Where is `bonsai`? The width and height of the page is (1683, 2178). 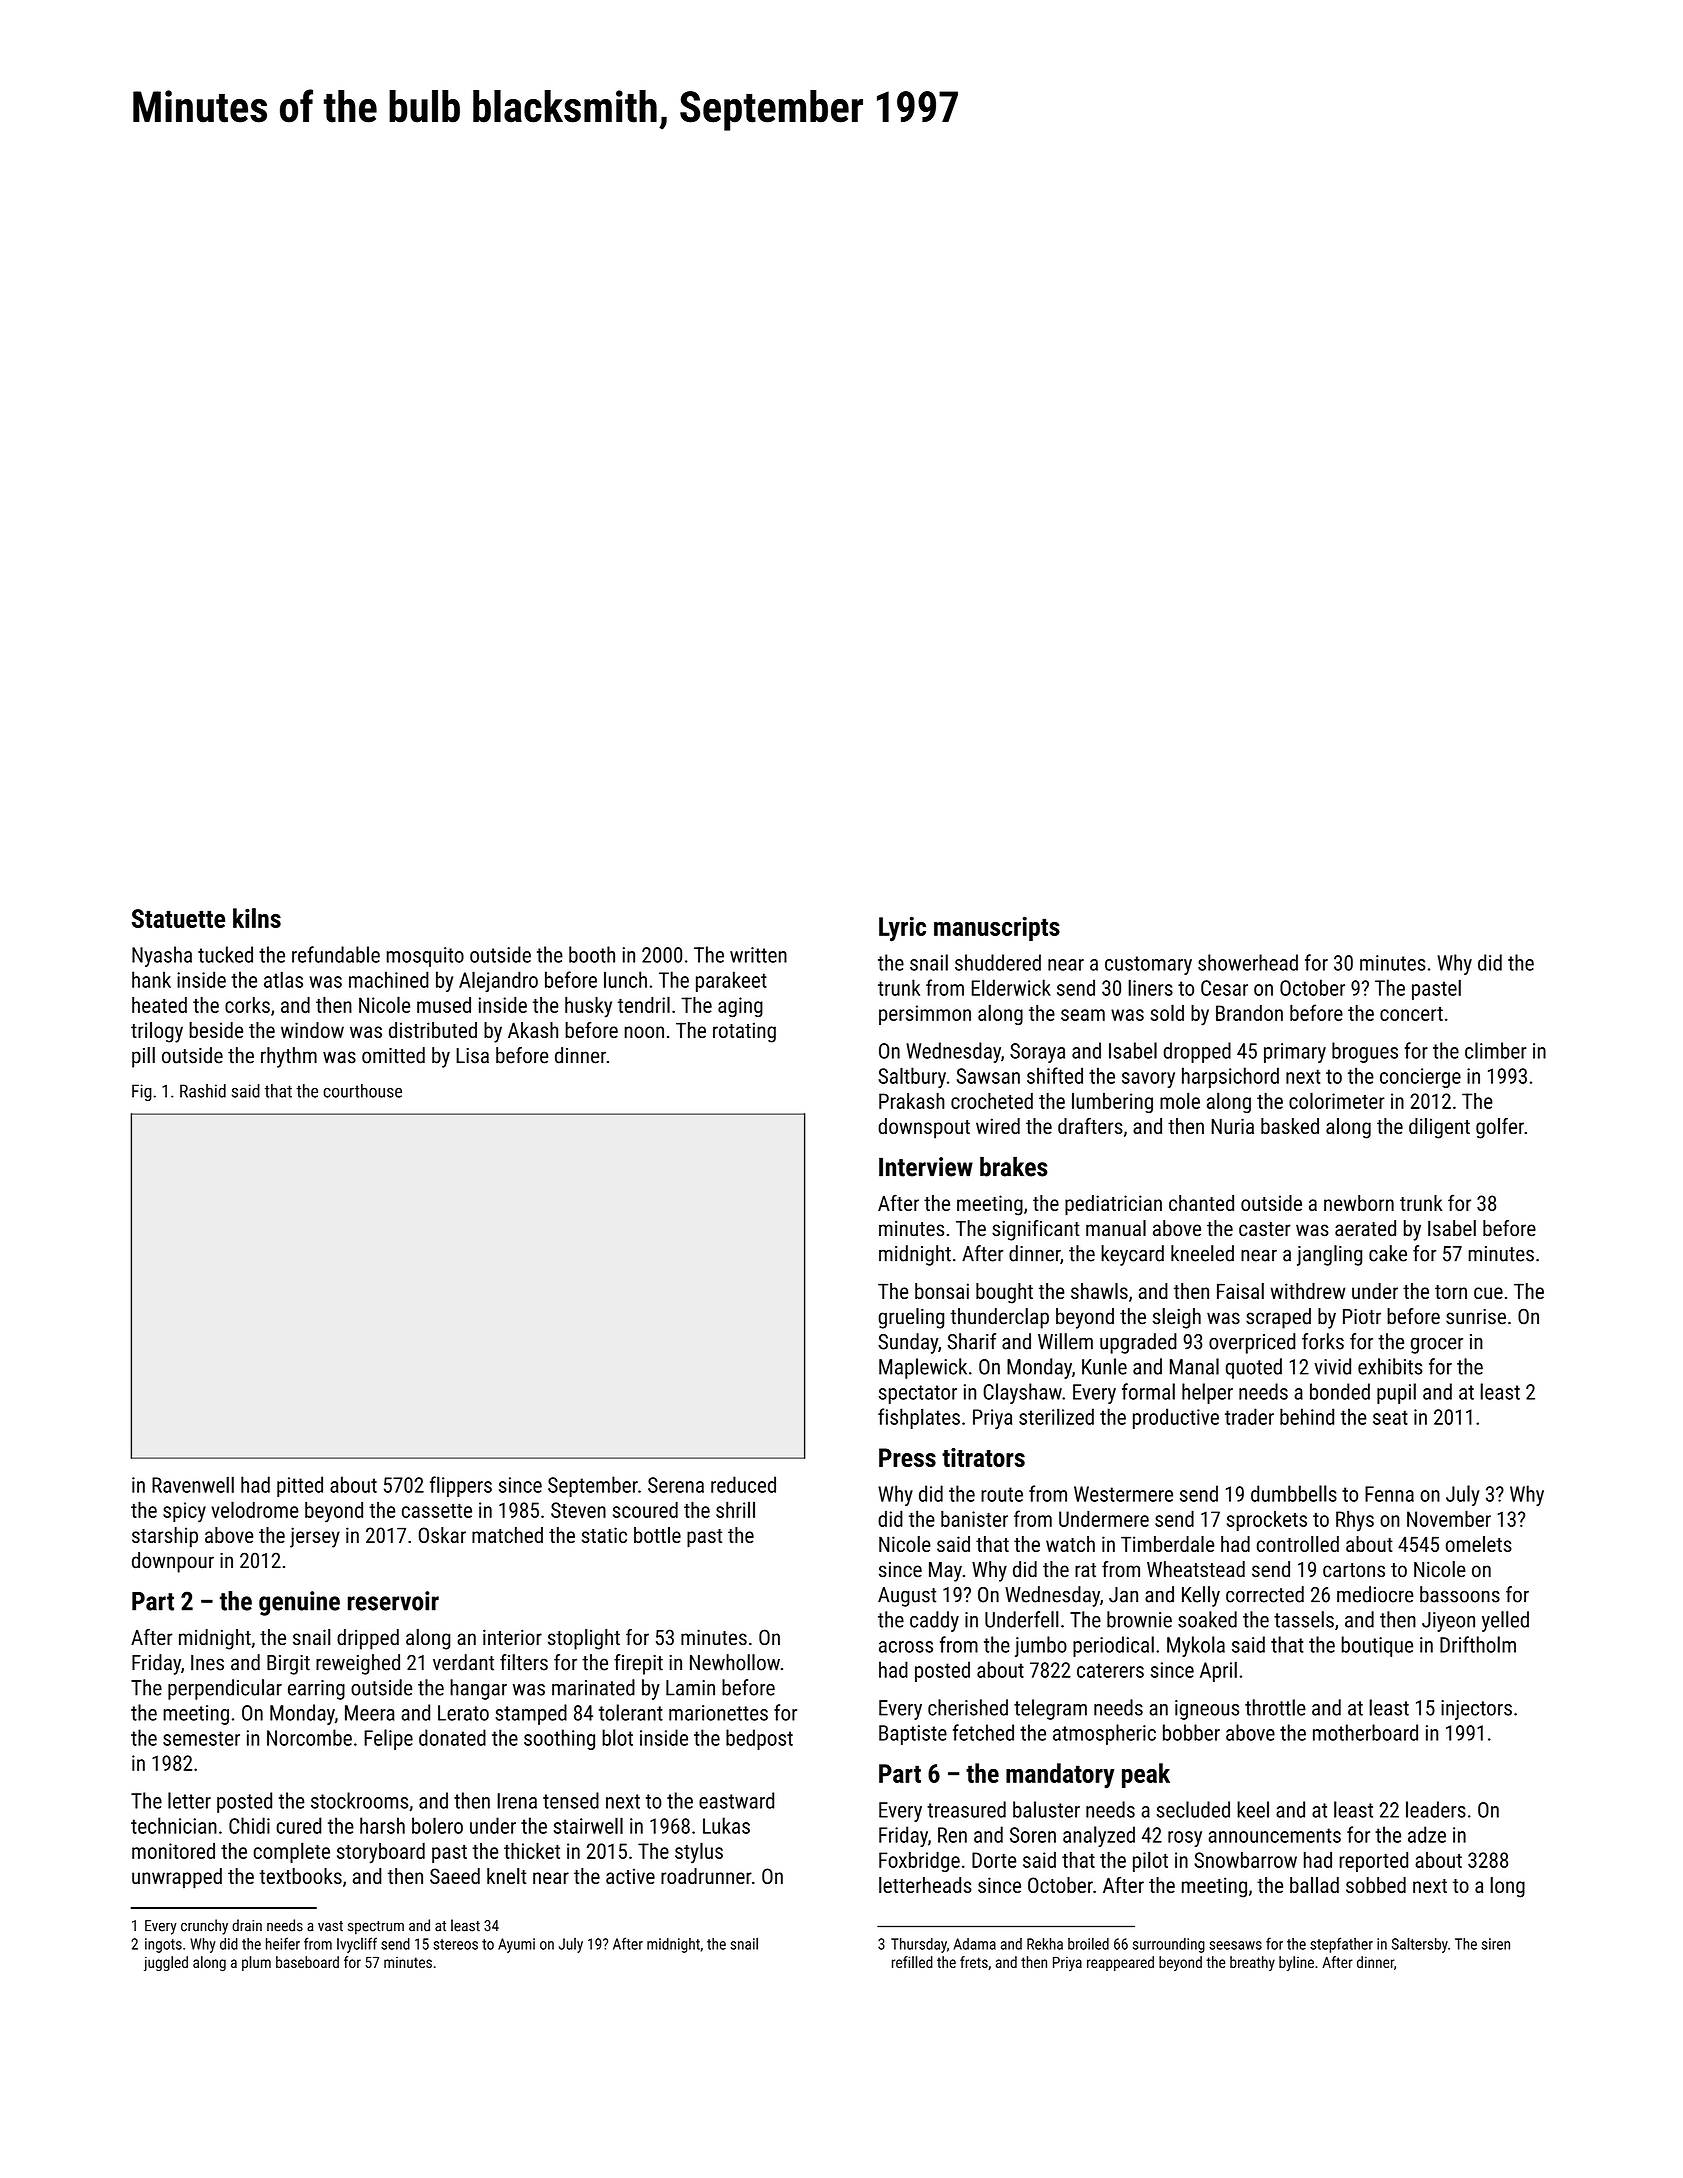
bonsai is located at coordinates (942, 1291).
